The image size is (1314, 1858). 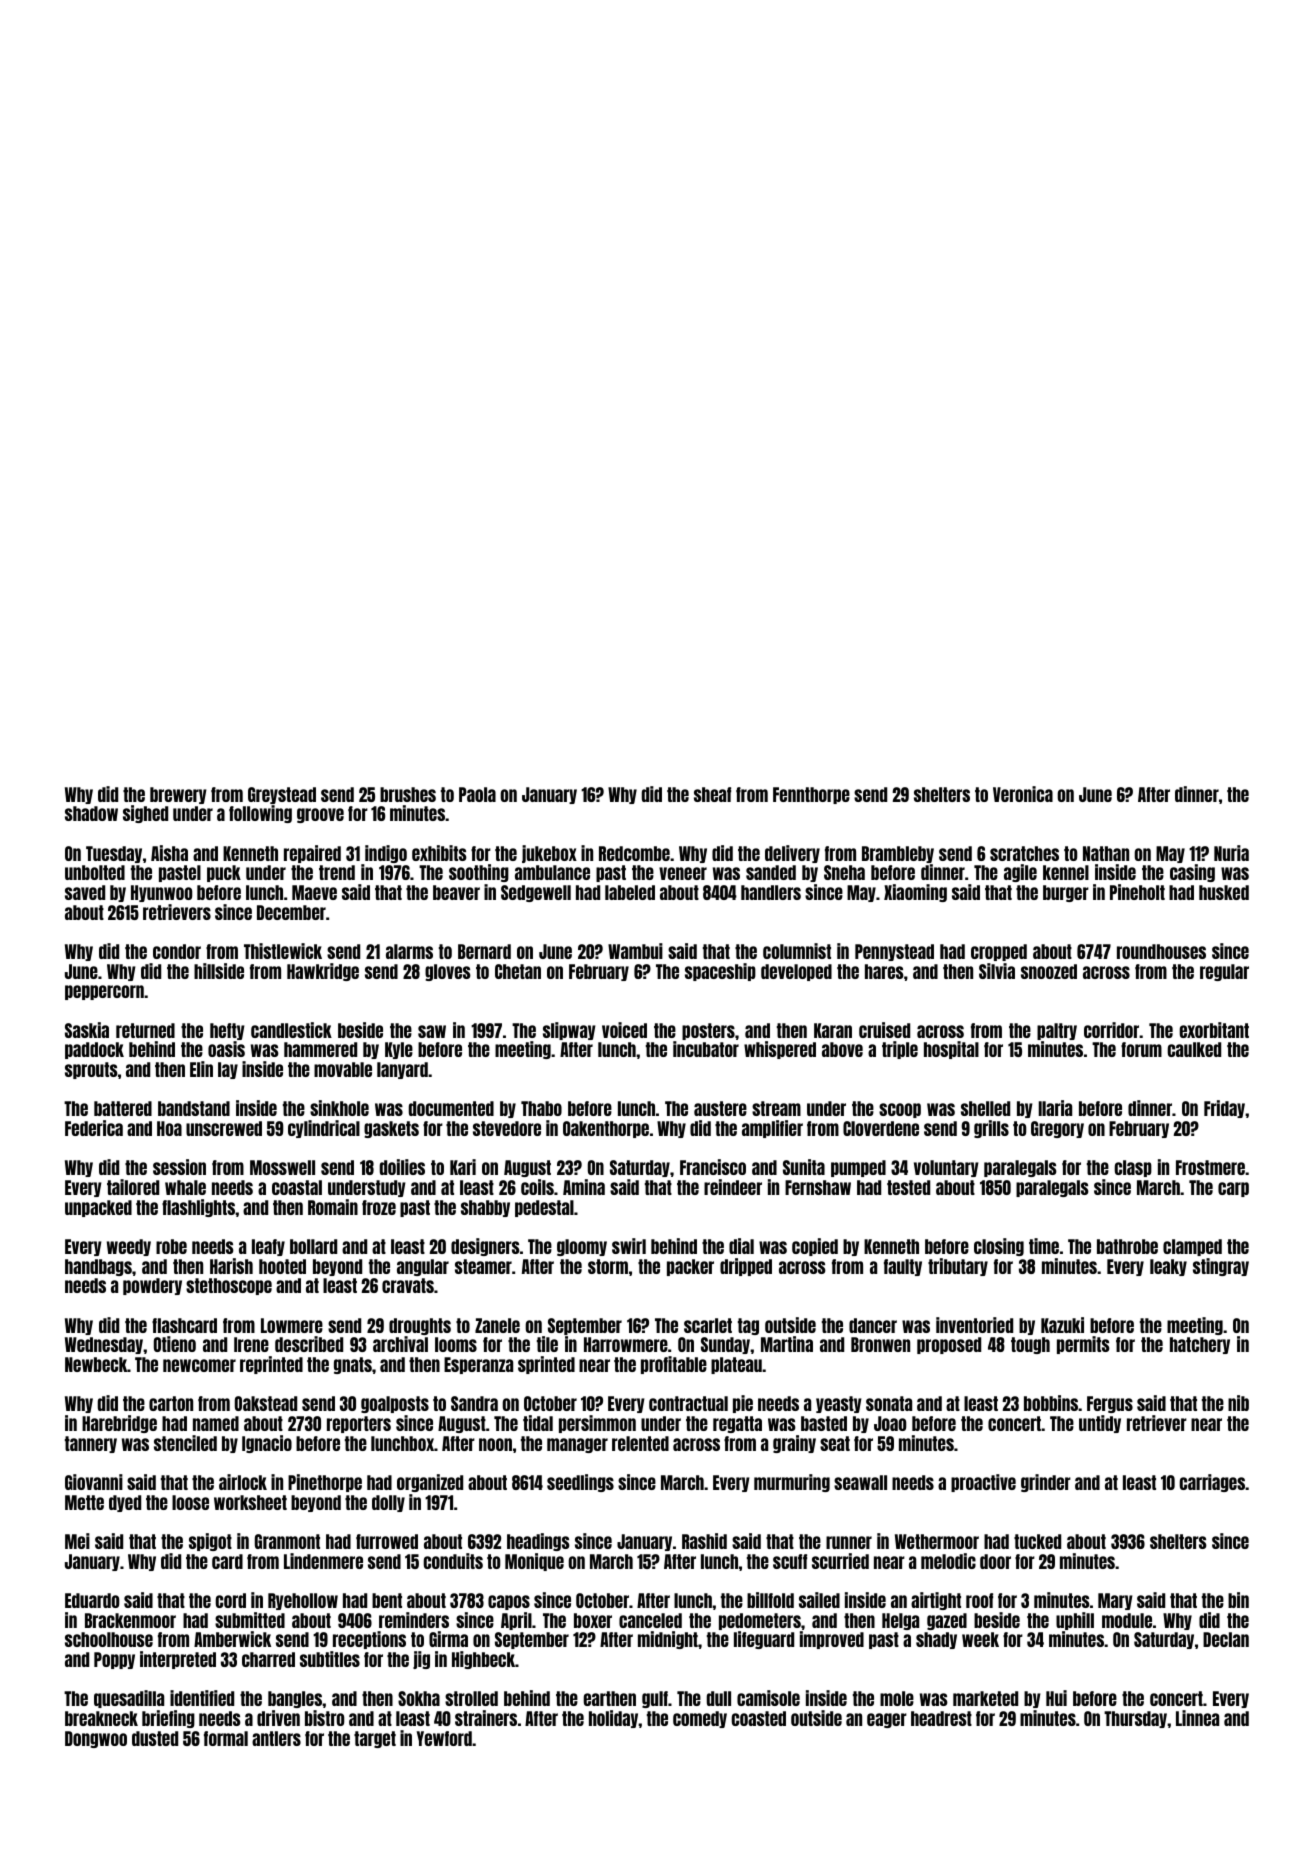 What do you see at coordinates (887, 1720) in the screenshot?
I see `eager` at bounding box center [887, 1720].
